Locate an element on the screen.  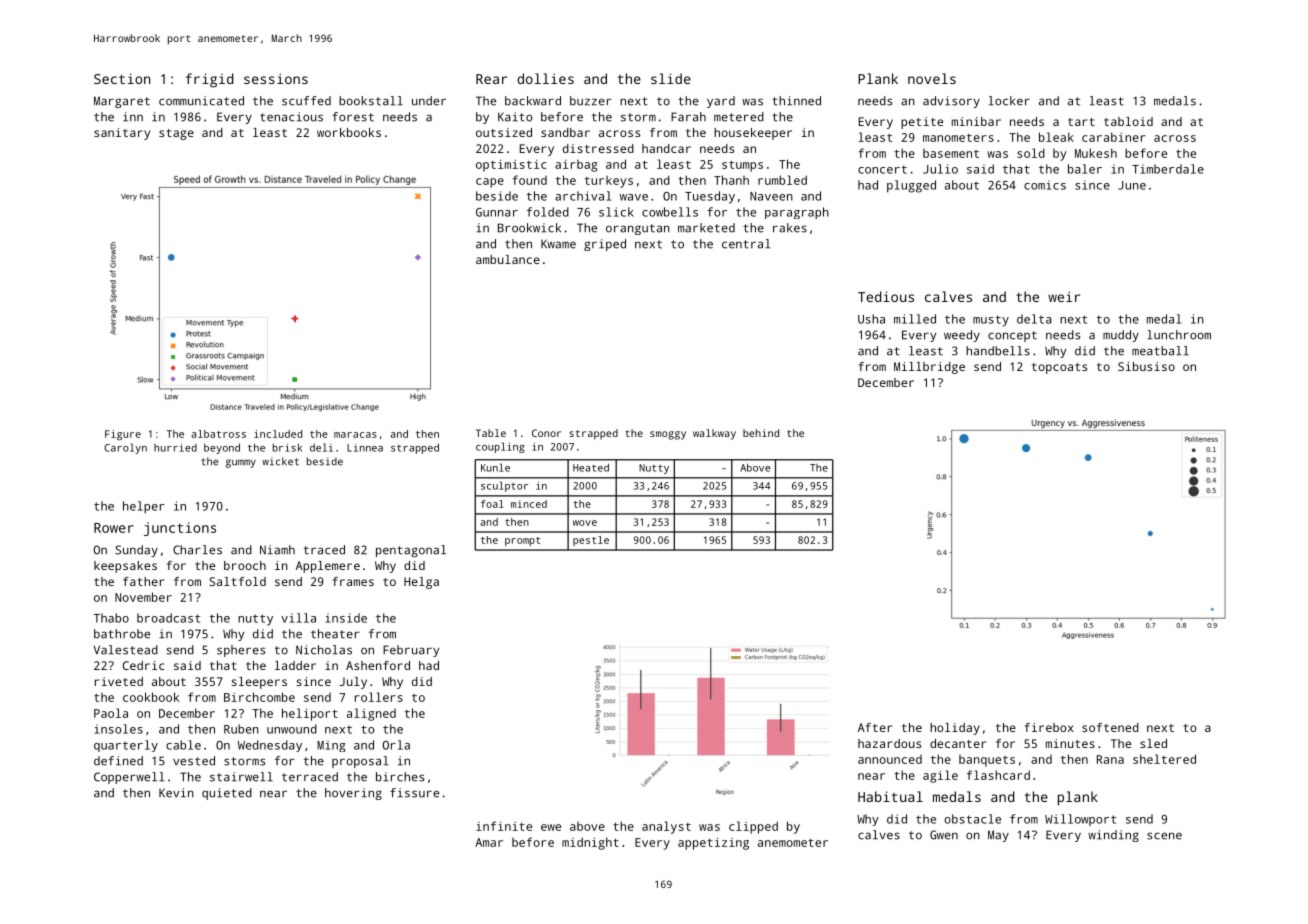
topcoats is located at coordinates (1059, 368).
